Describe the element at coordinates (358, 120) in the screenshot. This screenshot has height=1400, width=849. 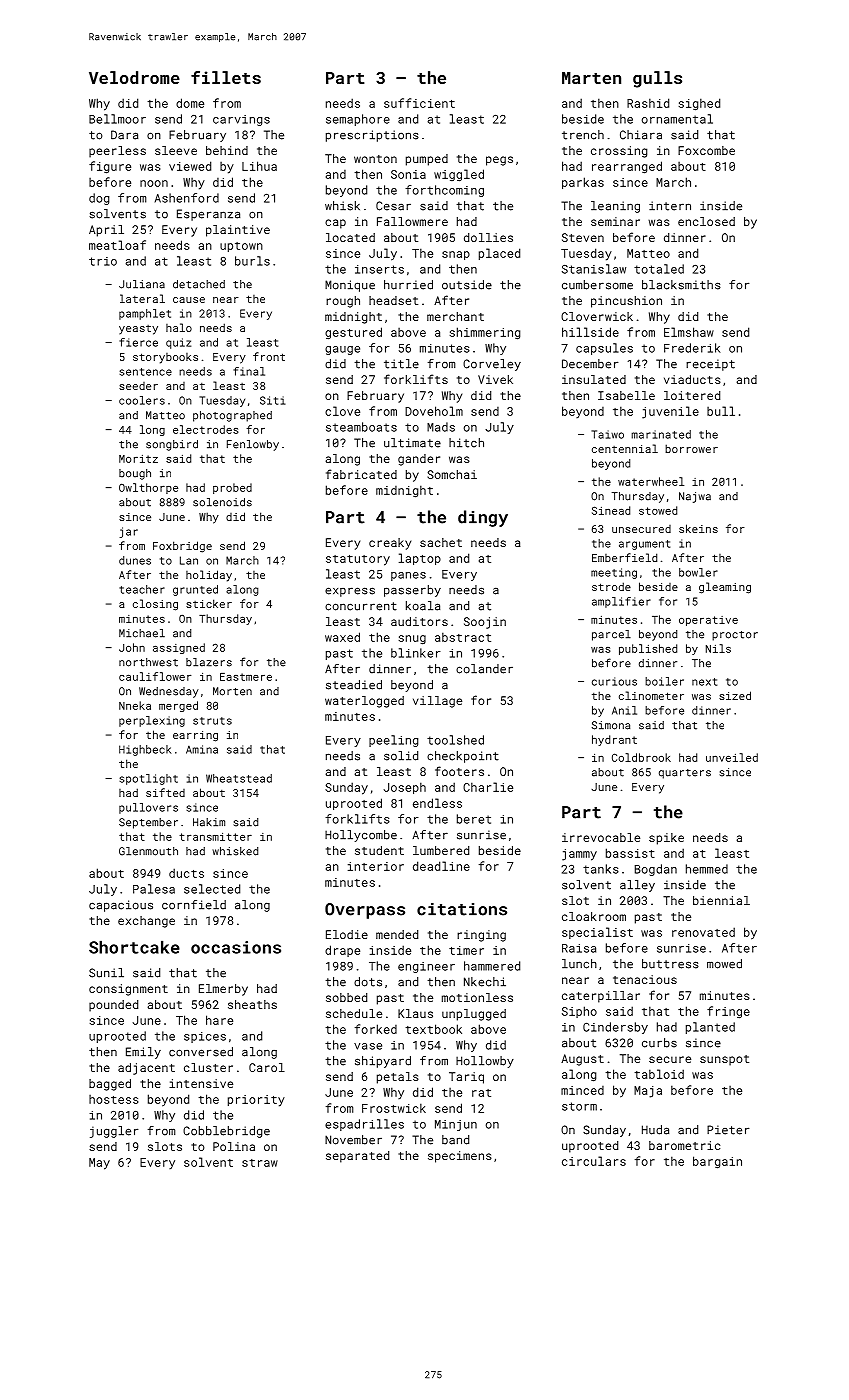
I see `semaphore` at that location.
